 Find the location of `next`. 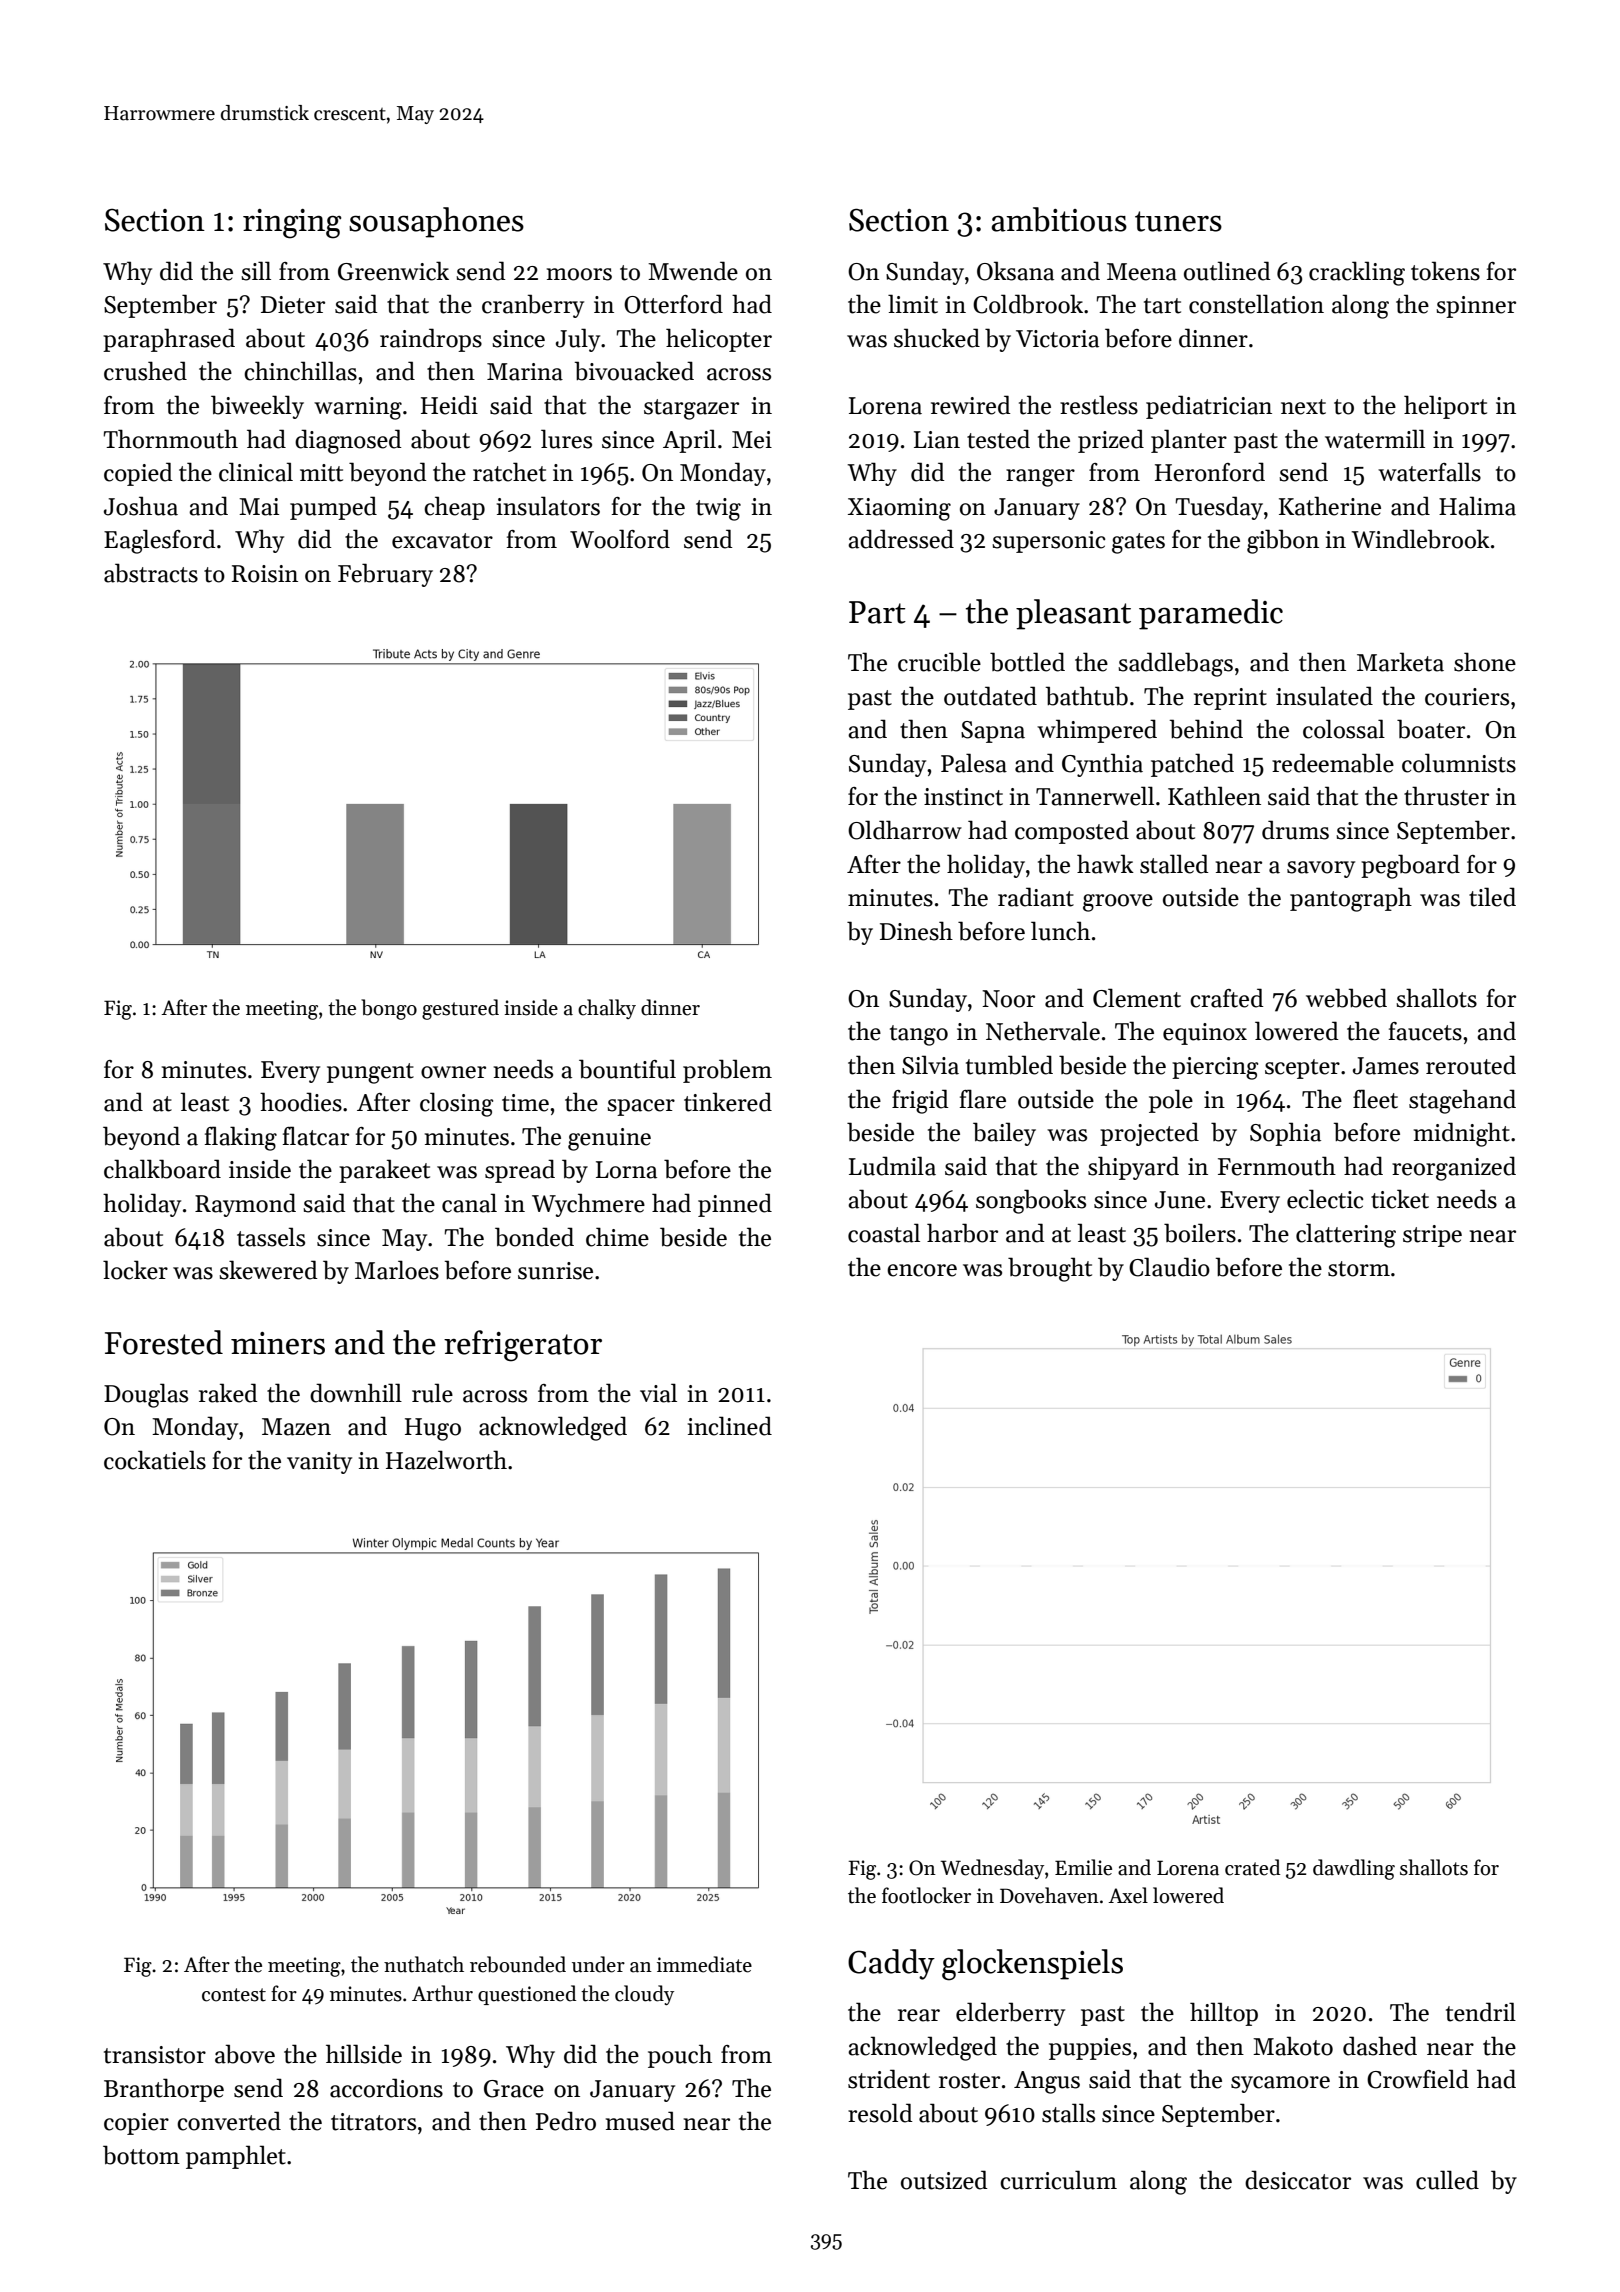

next is located at coordinates (1303, 407).
